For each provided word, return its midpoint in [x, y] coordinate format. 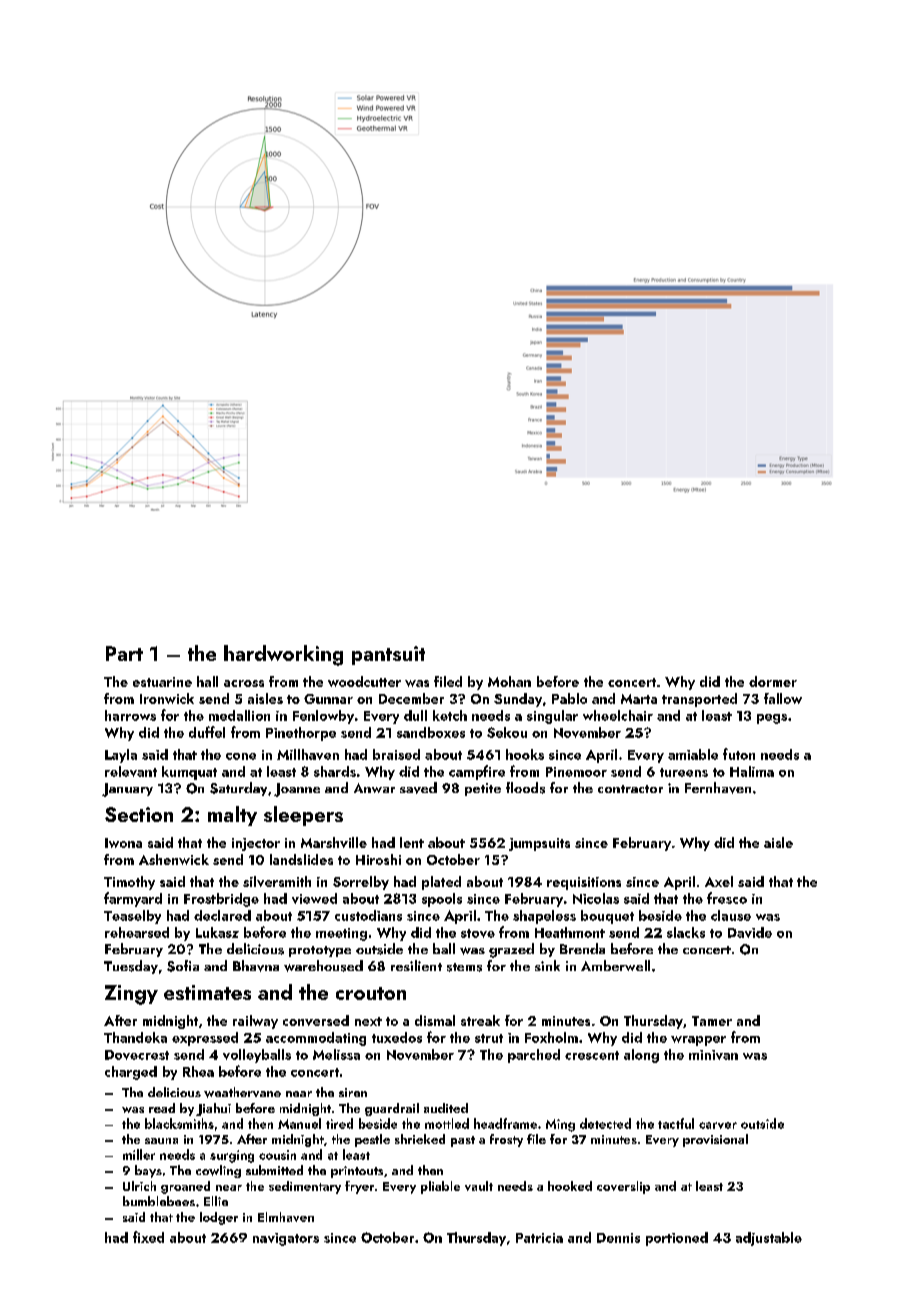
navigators [286, 1239]
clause [731, 915]
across [244, 683]
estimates [207, 992]
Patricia [539, 1238]
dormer [773, 681]
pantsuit [388, 655]
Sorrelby [361, 883]
